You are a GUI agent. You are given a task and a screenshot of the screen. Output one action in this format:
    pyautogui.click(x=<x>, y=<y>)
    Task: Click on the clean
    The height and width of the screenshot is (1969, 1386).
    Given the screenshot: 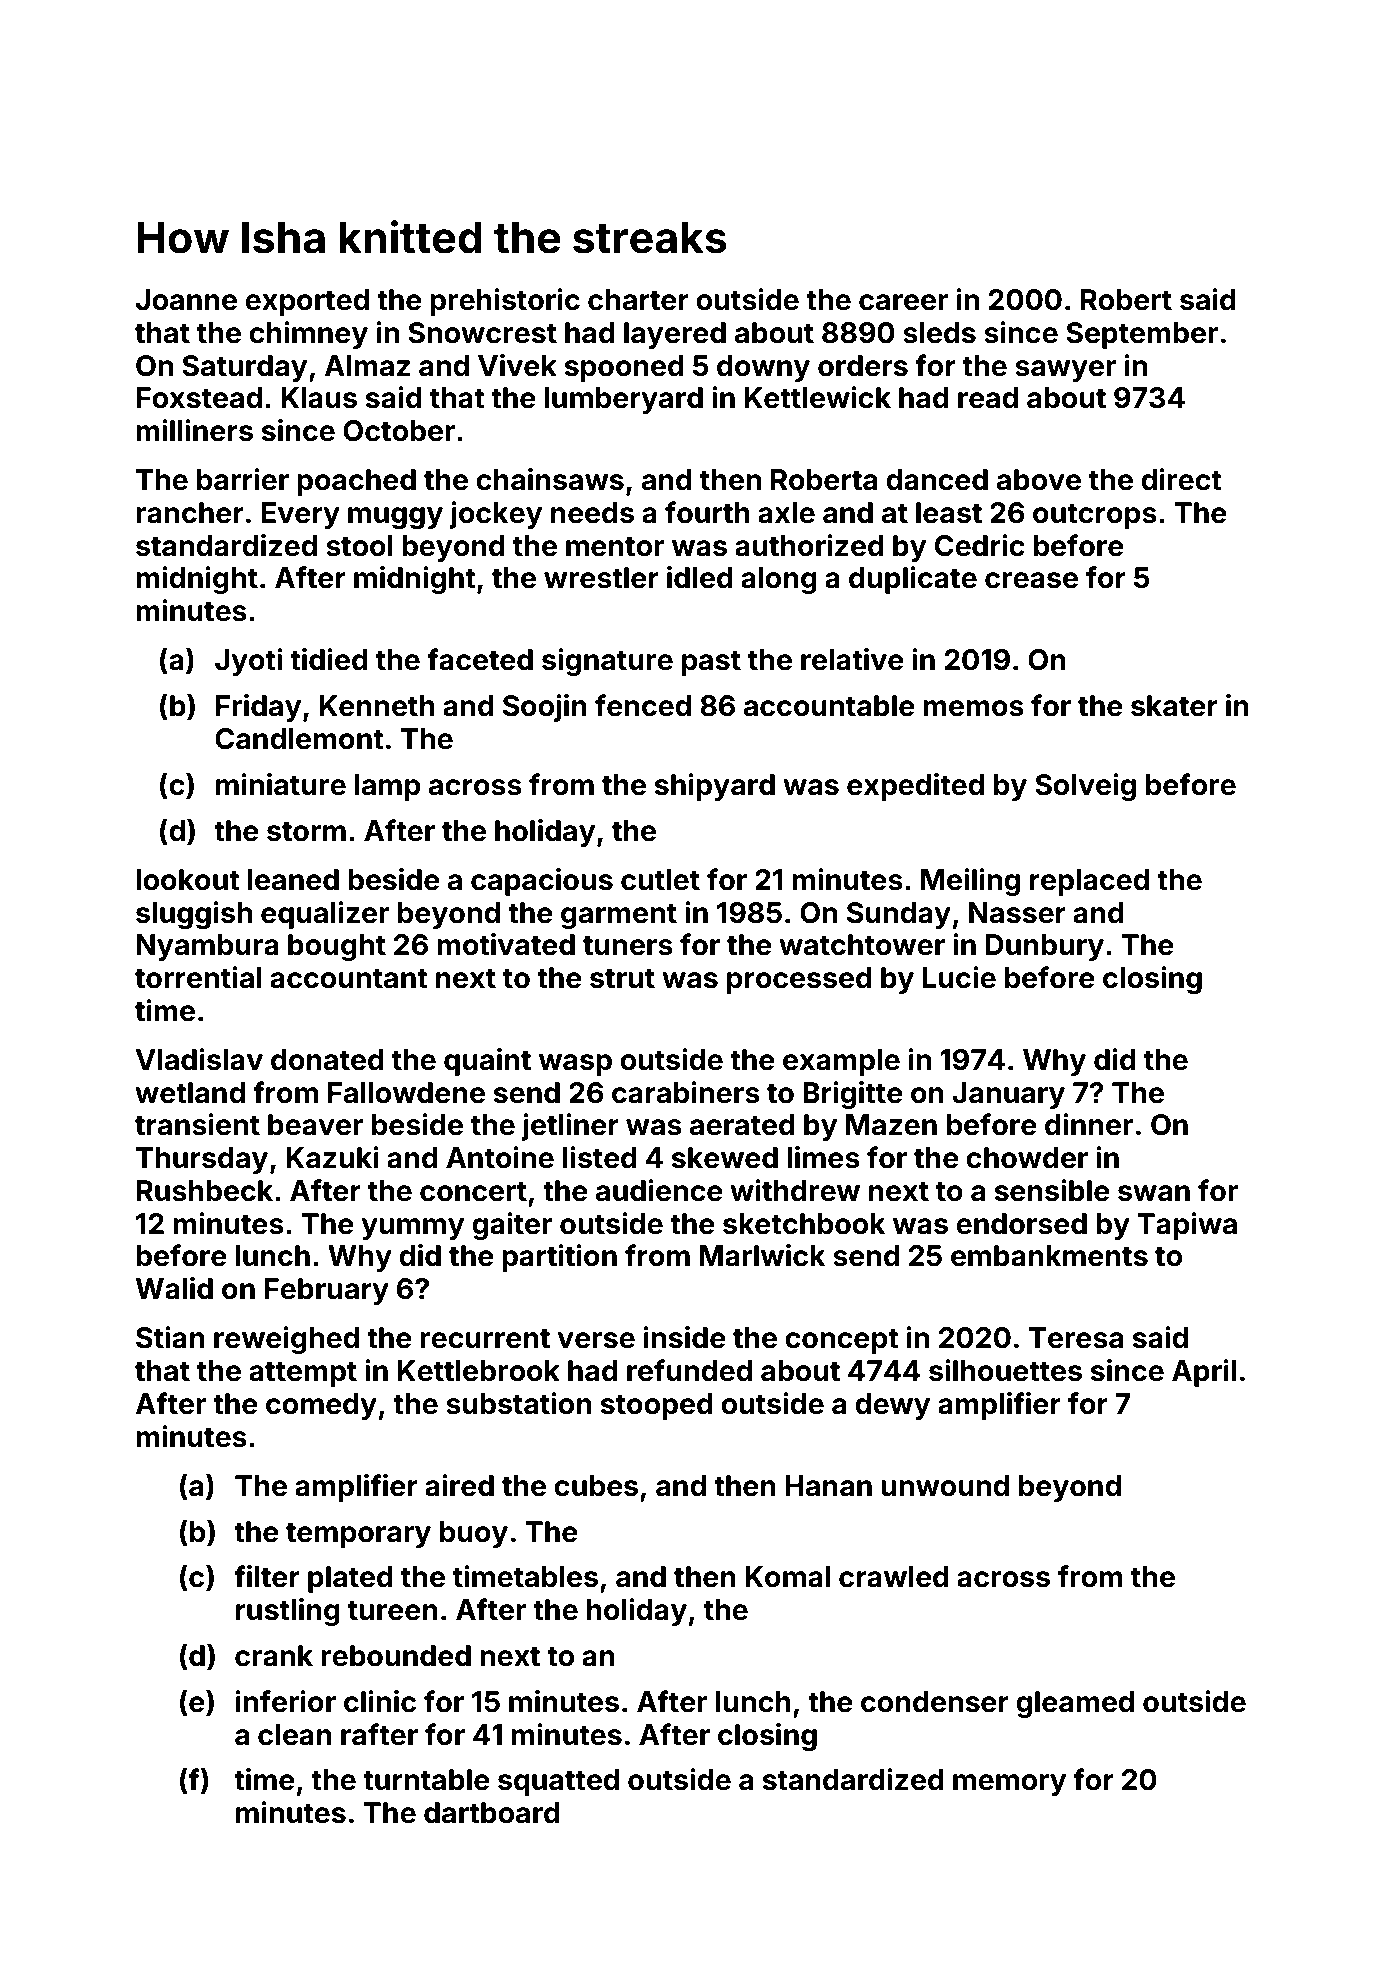 What is the action you would take?
    pyautogui.click(x=295, y=1735)
